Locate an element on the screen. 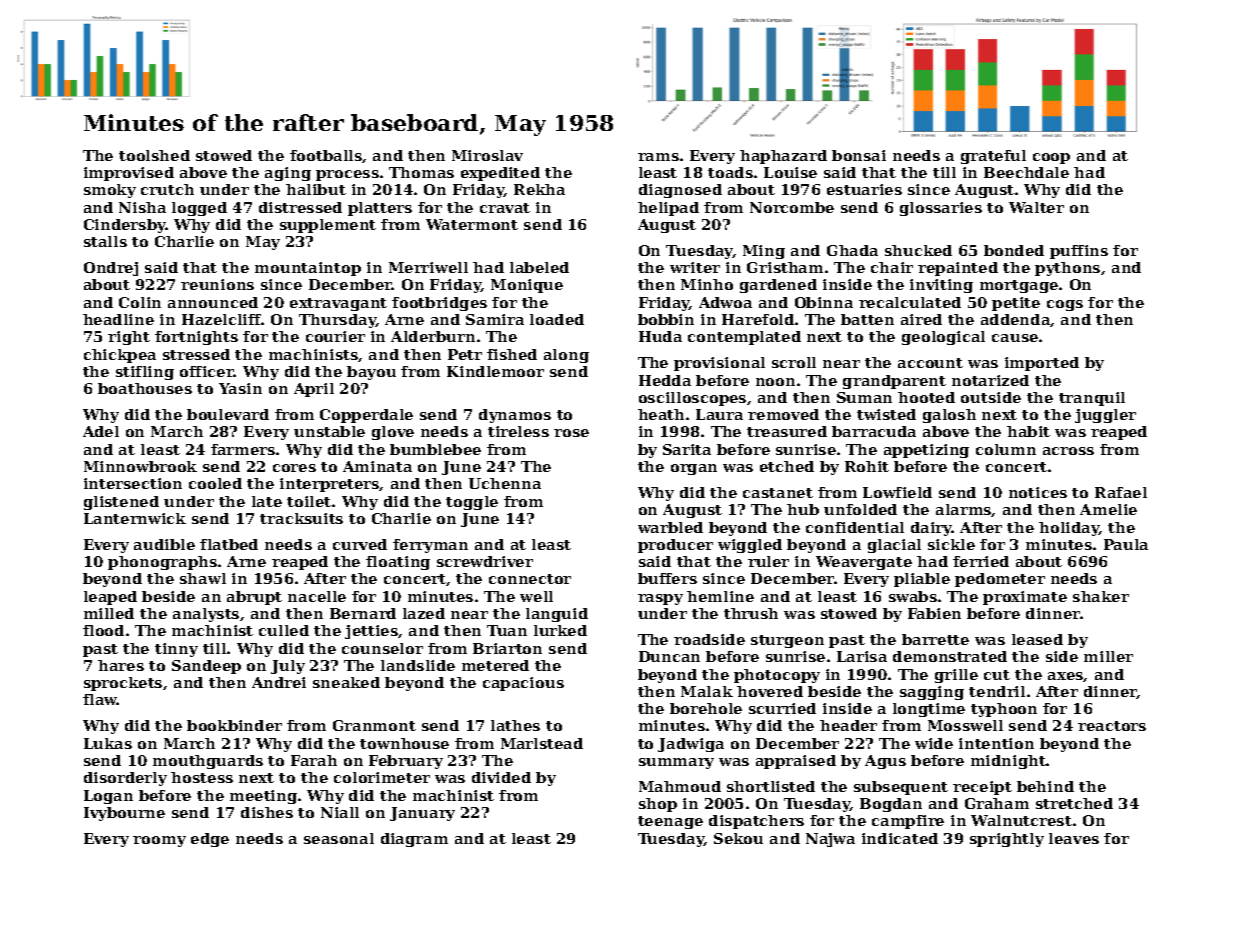 The image size is (1233, 952). fished is located at coordinates (512, 354).
